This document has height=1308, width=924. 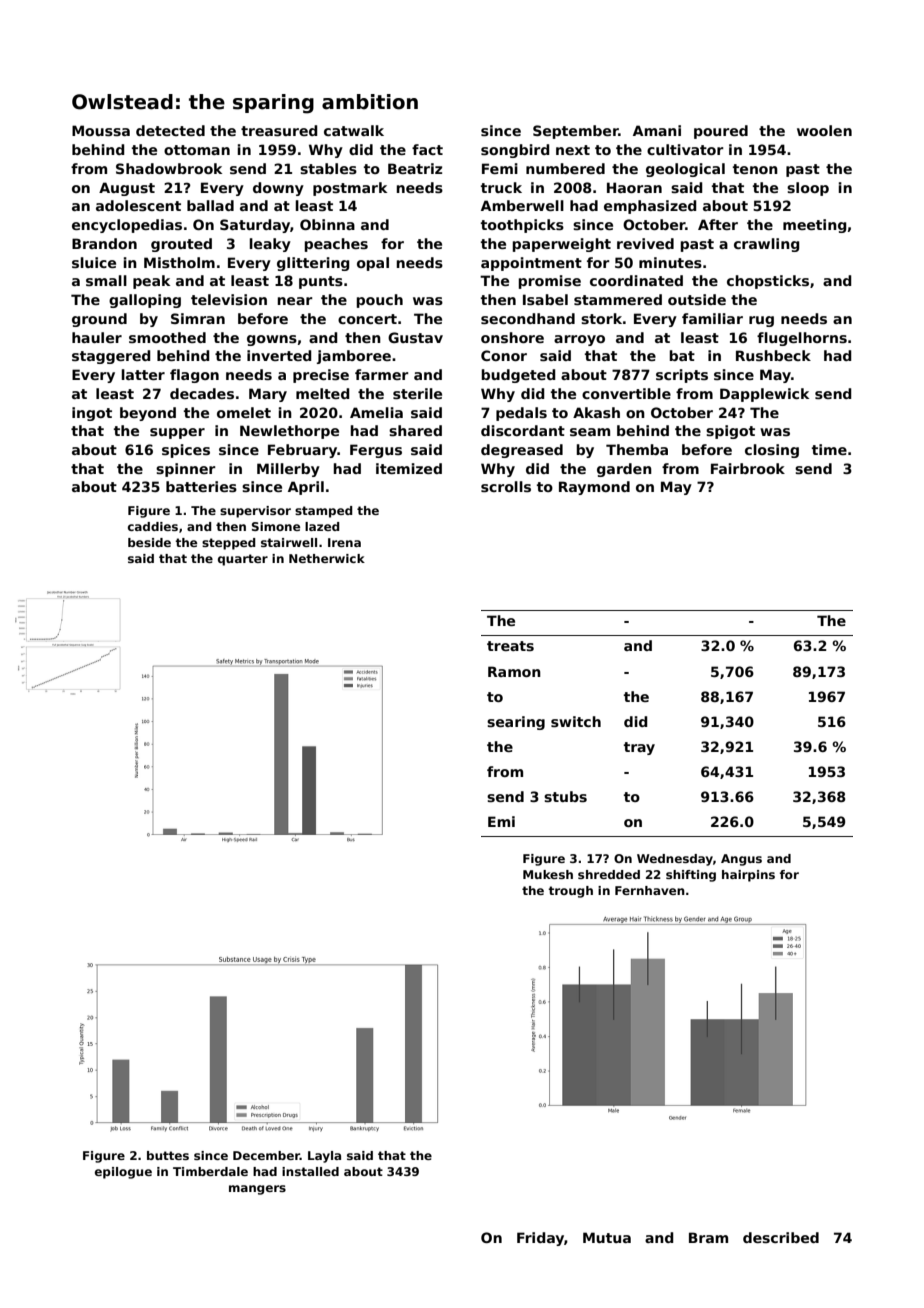 I want to click on Mukesh, so click(x=548, y=874).
